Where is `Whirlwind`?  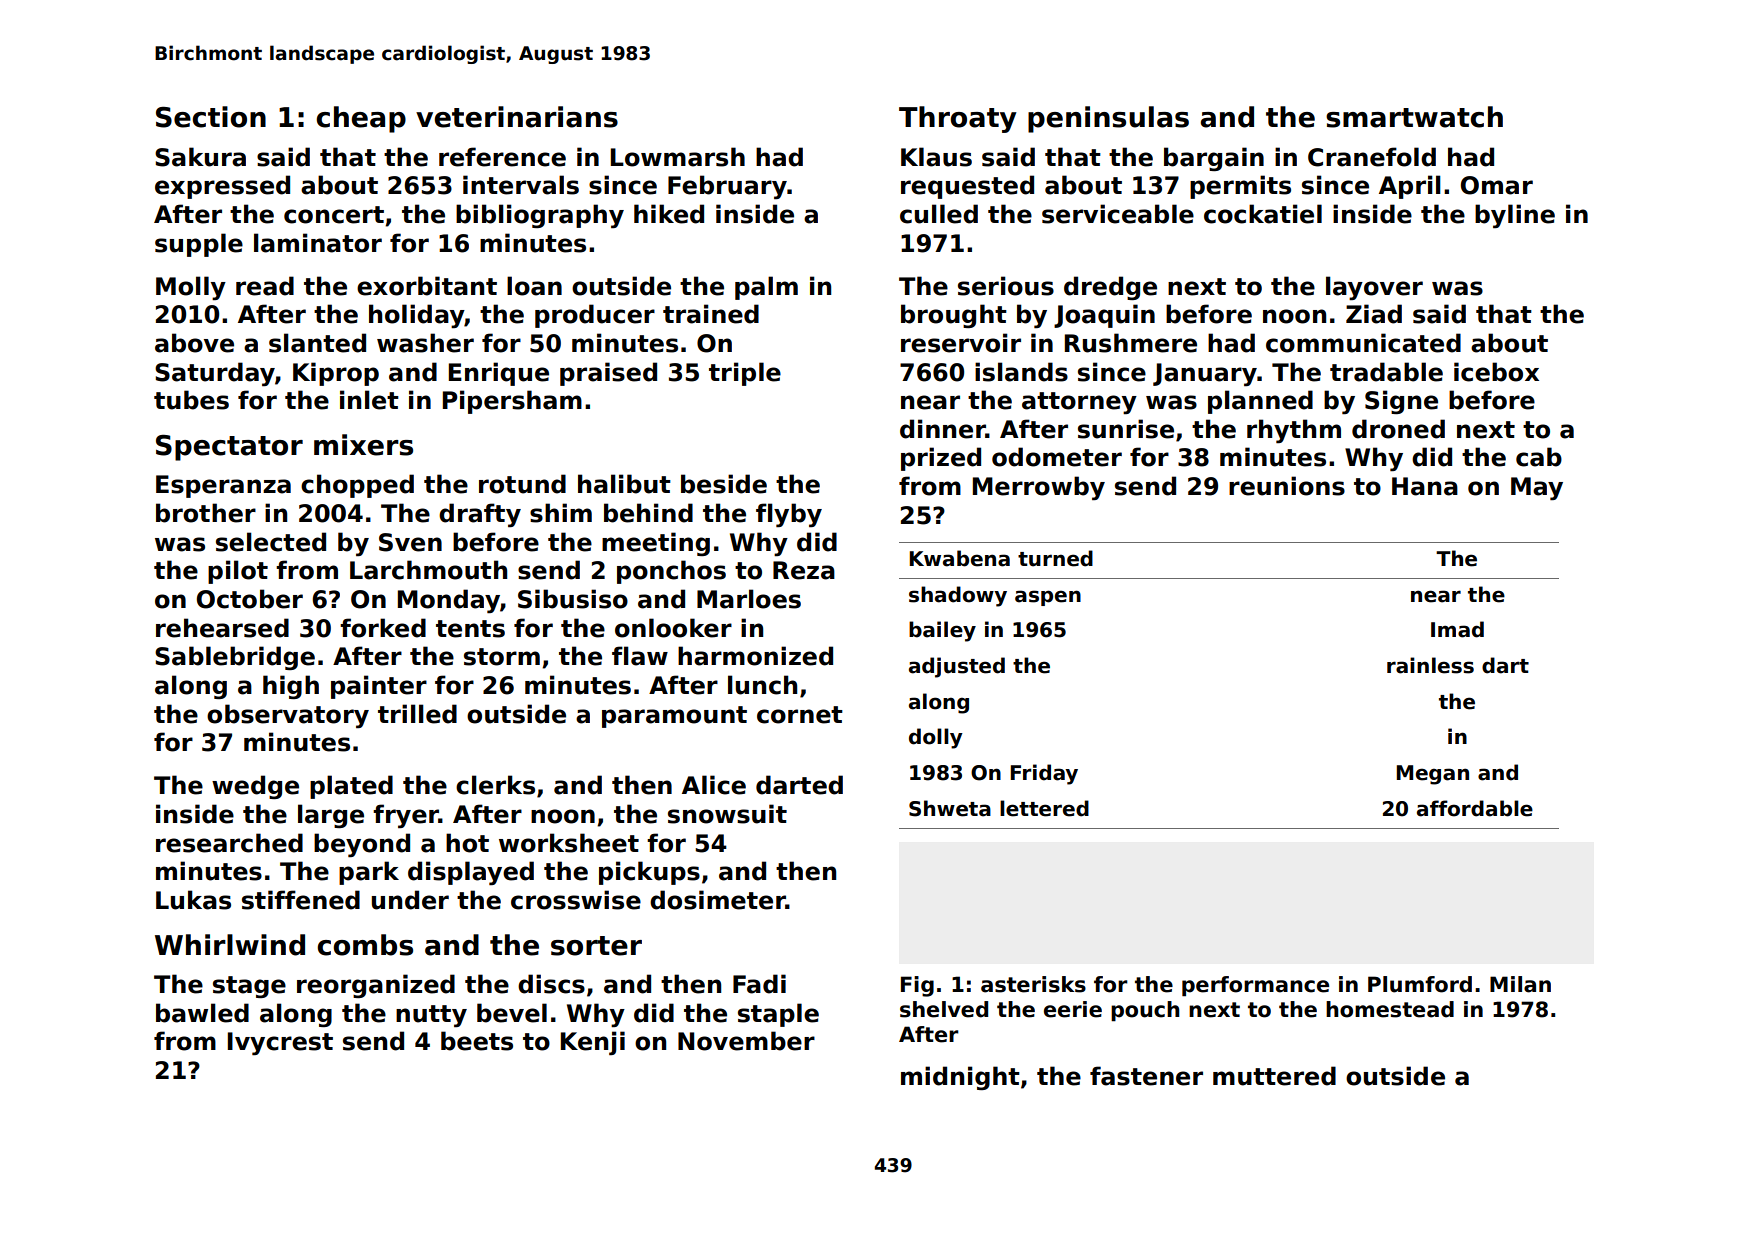 Whirlwind is located at coordinates (230, 945).
